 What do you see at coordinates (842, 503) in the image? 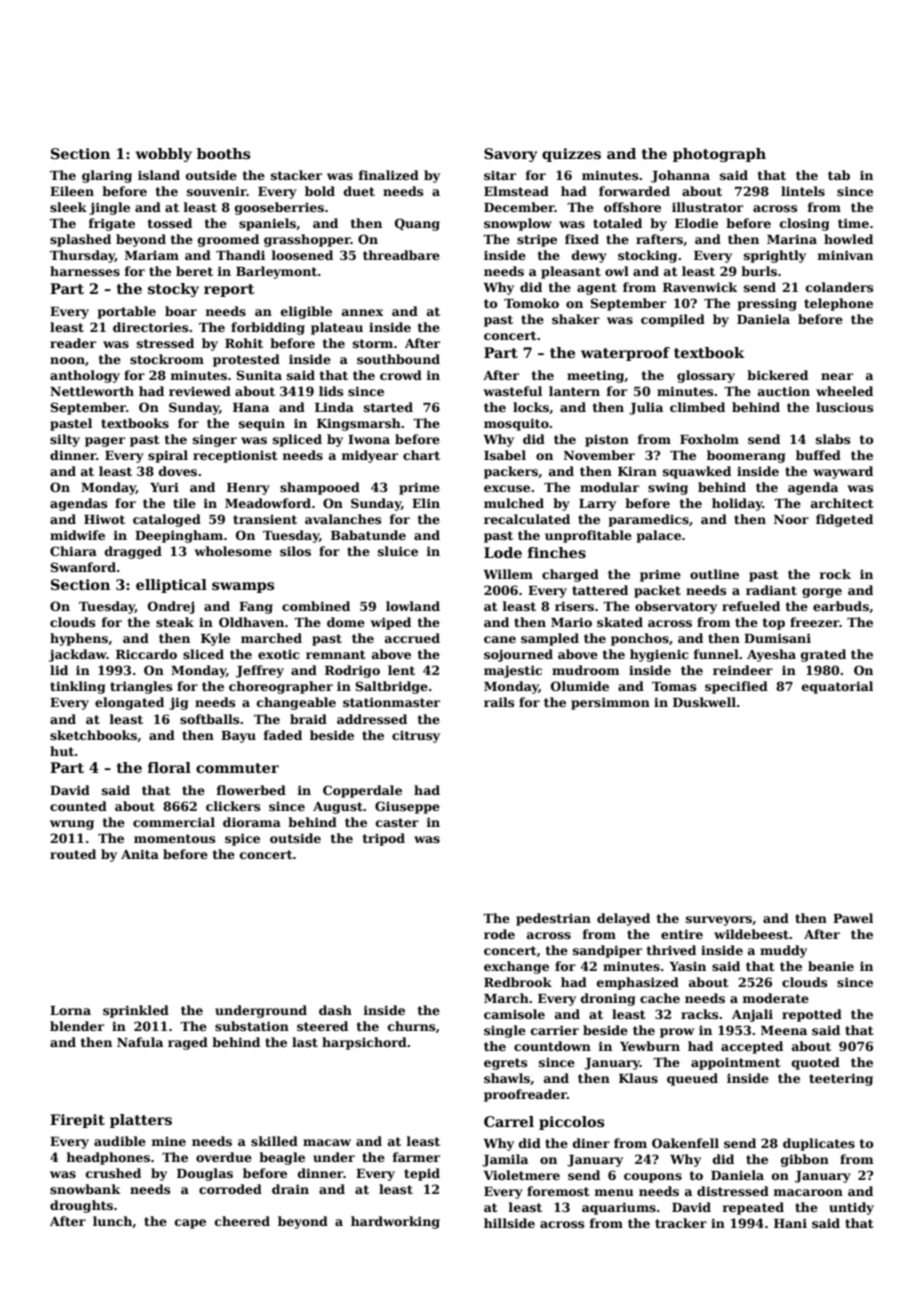
I see `architect` at bounding box center [842, 503].
